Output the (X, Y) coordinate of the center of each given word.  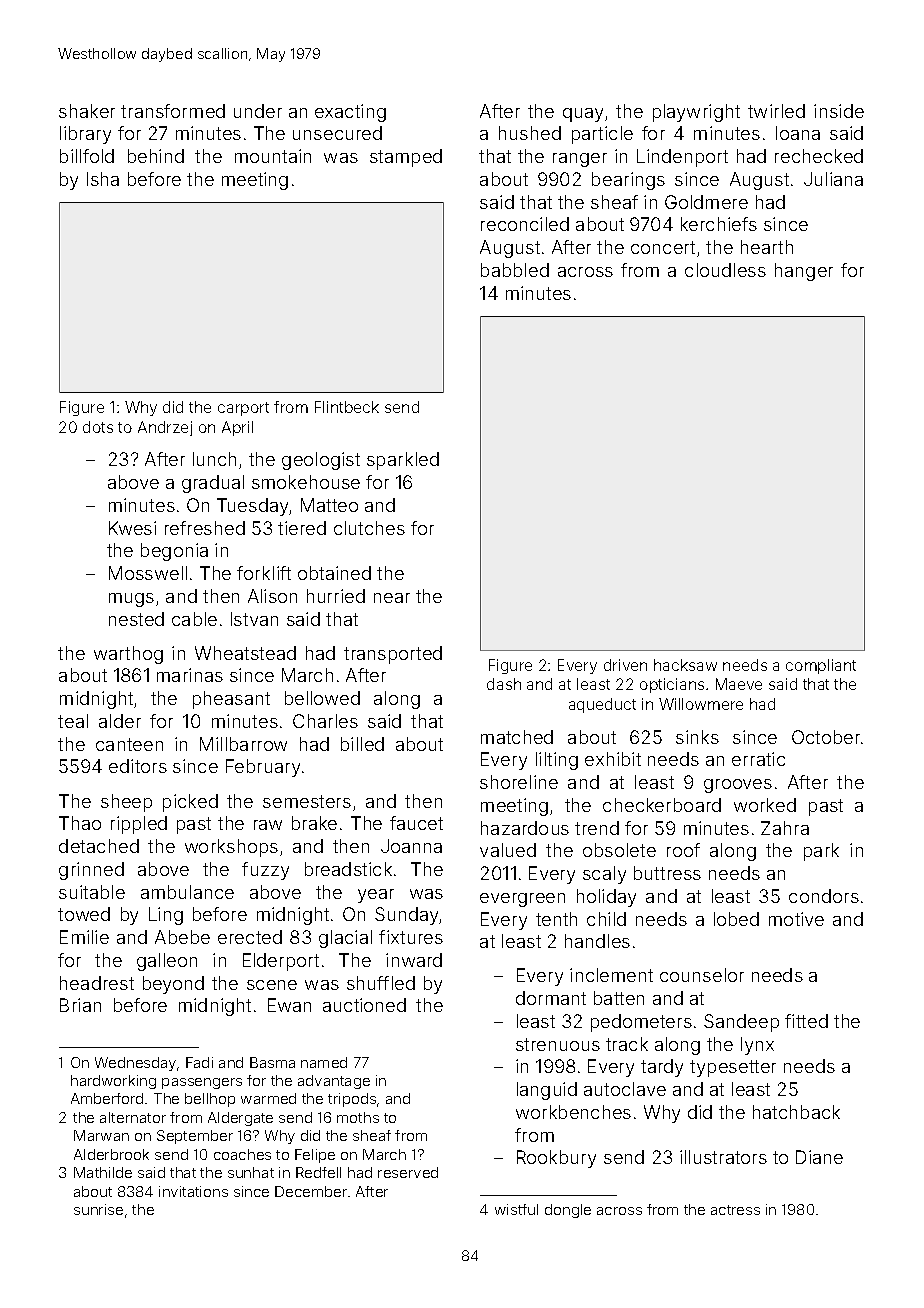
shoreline (519, 782)
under (258, 111)
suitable (92, 892)
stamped (406, 158)
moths (358, 1117)
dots (98, 427)
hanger (804, 272)
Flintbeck (347, 407)
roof (683, 850)
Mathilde (103, 1172)
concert (663, 247)
